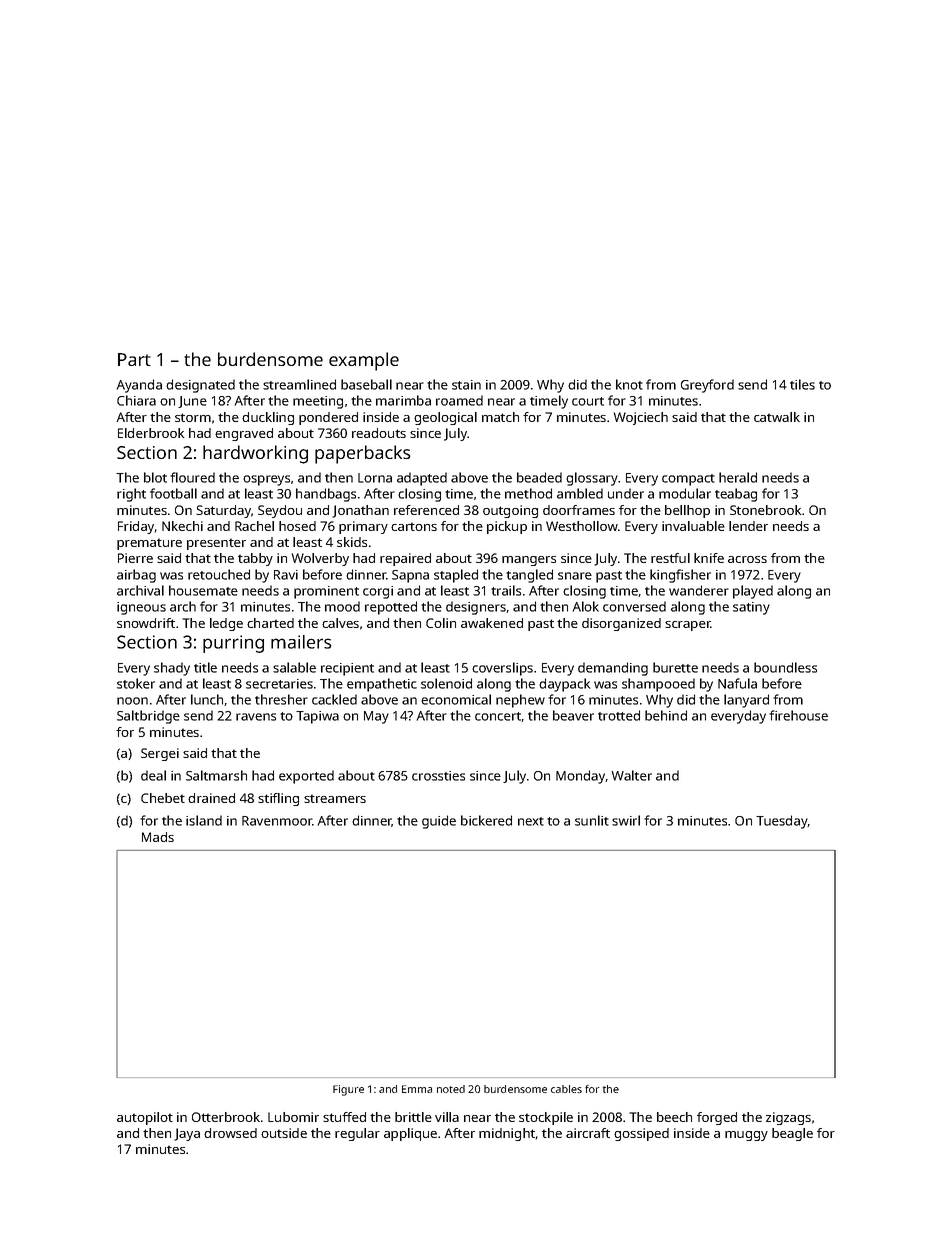 Image resolution: width=952 pixels, height=1233 pixels. Describe the element at coordinates (746, 1136) in the screenshot. I see `muggy` at that location.
